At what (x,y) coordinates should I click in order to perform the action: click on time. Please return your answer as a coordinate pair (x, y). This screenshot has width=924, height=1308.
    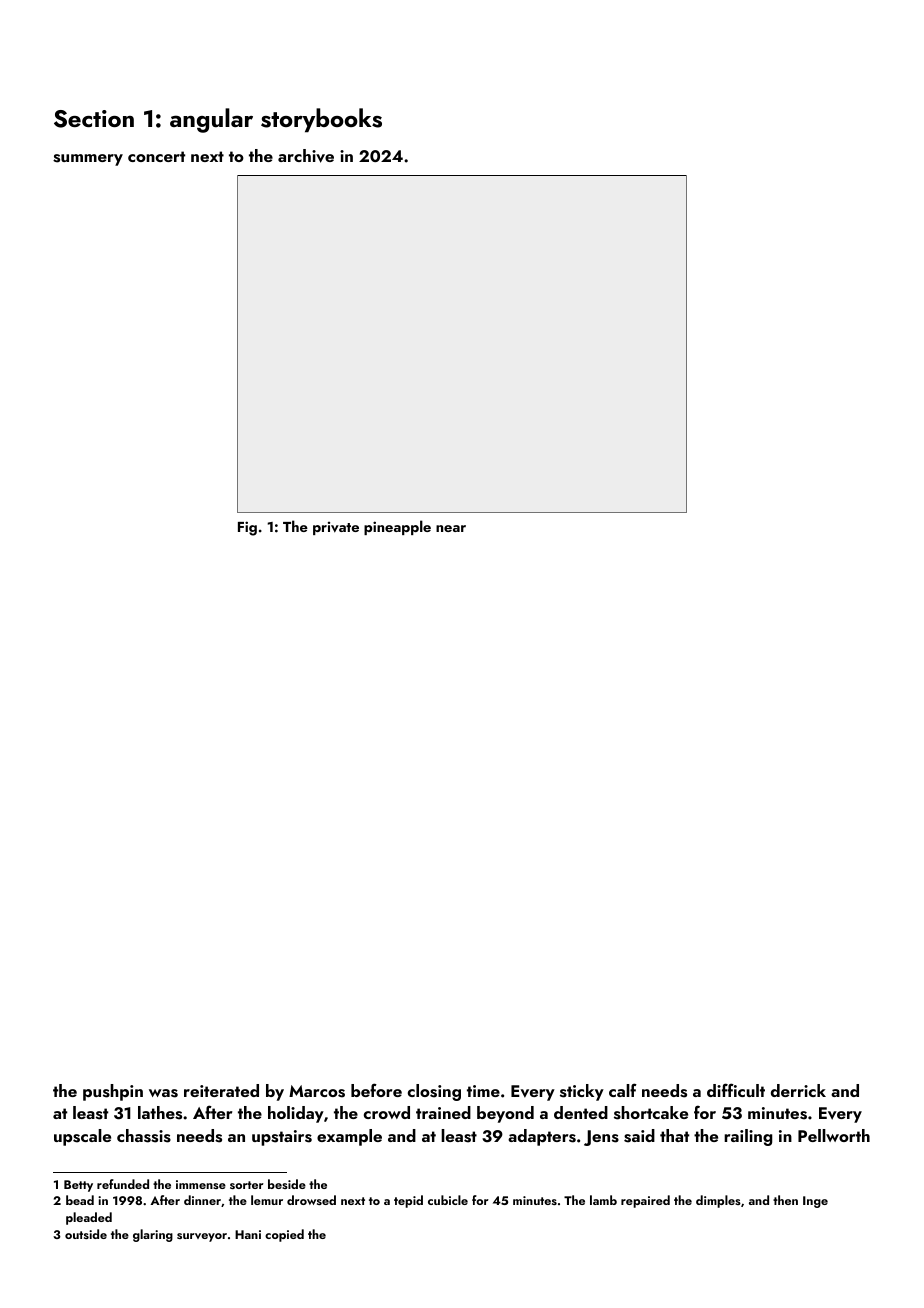
    Looking at the image, I should click on (483, 1091).
